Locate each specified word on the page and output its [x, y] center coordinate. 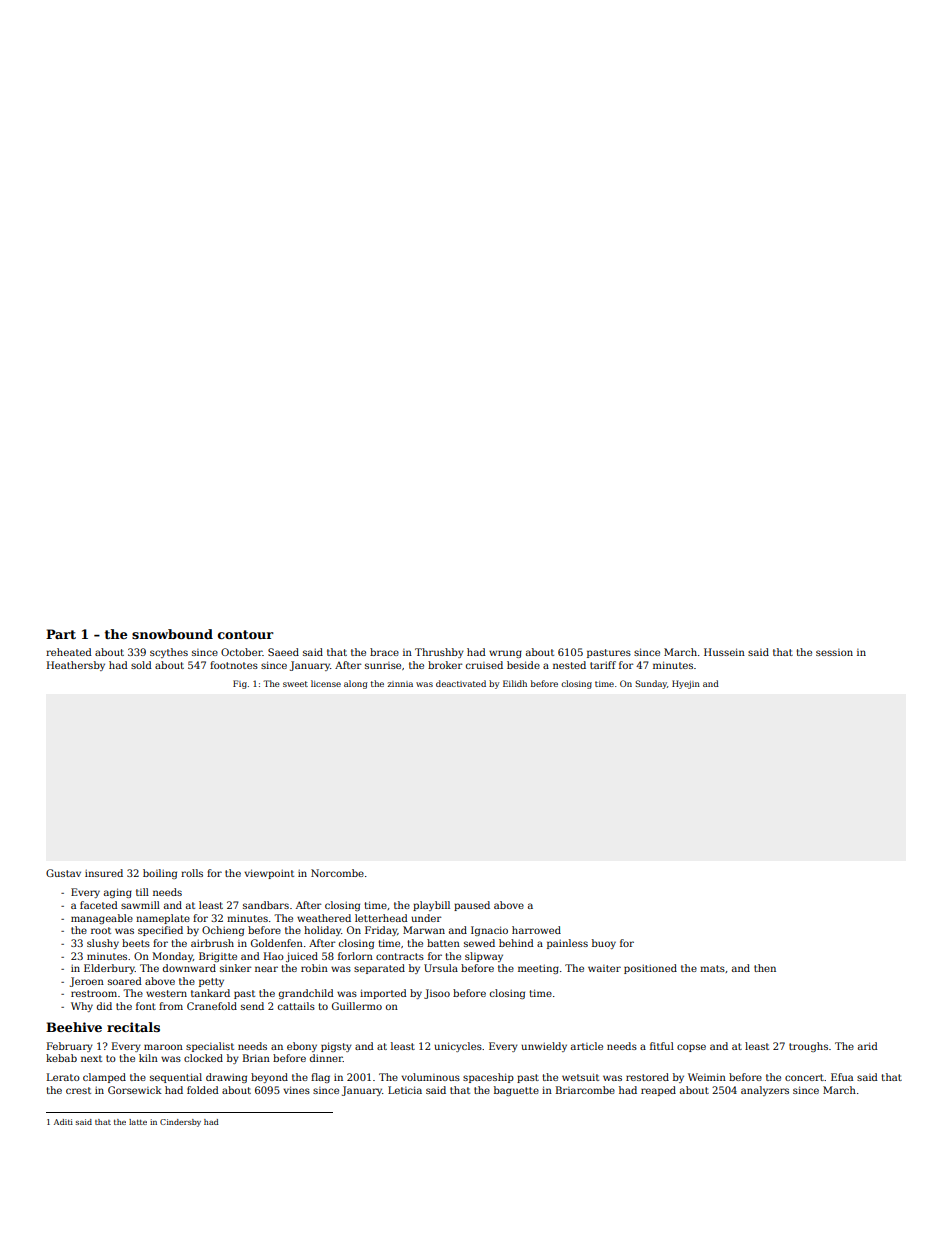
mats [712, 968]
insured [104, 873]
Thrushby [439, 653]
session [834, 652]
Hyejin [686, 684]
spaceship [488, 1078]
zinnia [400, 684]
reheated [69, 652]
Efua [842, 1077]
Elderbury [109, 969]
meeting [538, 969]
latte [138, 1122]
